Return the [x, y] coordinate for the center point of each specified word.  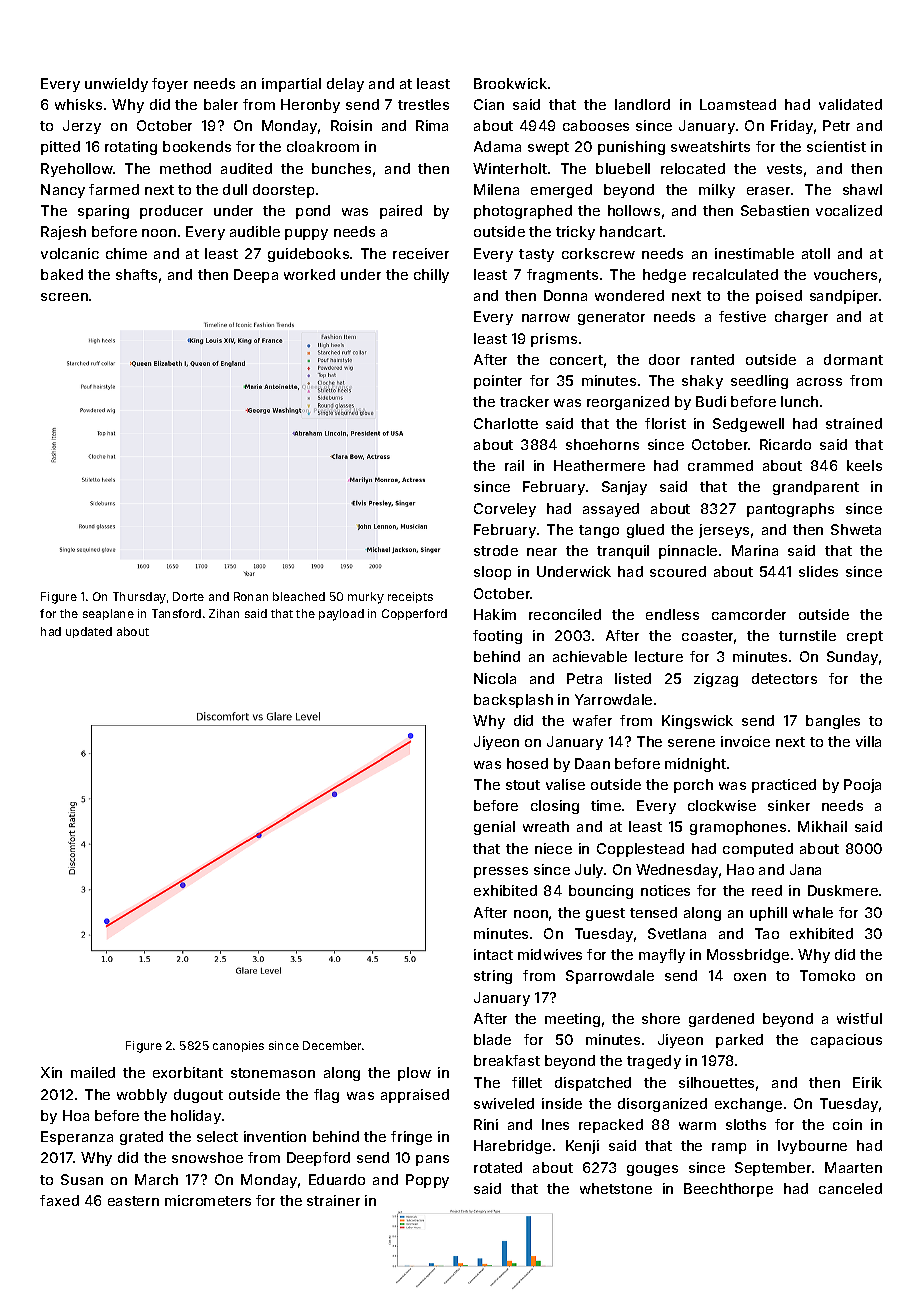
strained [854, 423]
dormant [853, 359]
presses [501, 872]
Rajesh [63, 233]
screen [64, 297]
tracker [524, 401]
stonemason [273, 1073]
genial [494, 828]
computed [758, 850]
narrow [546, 318]
